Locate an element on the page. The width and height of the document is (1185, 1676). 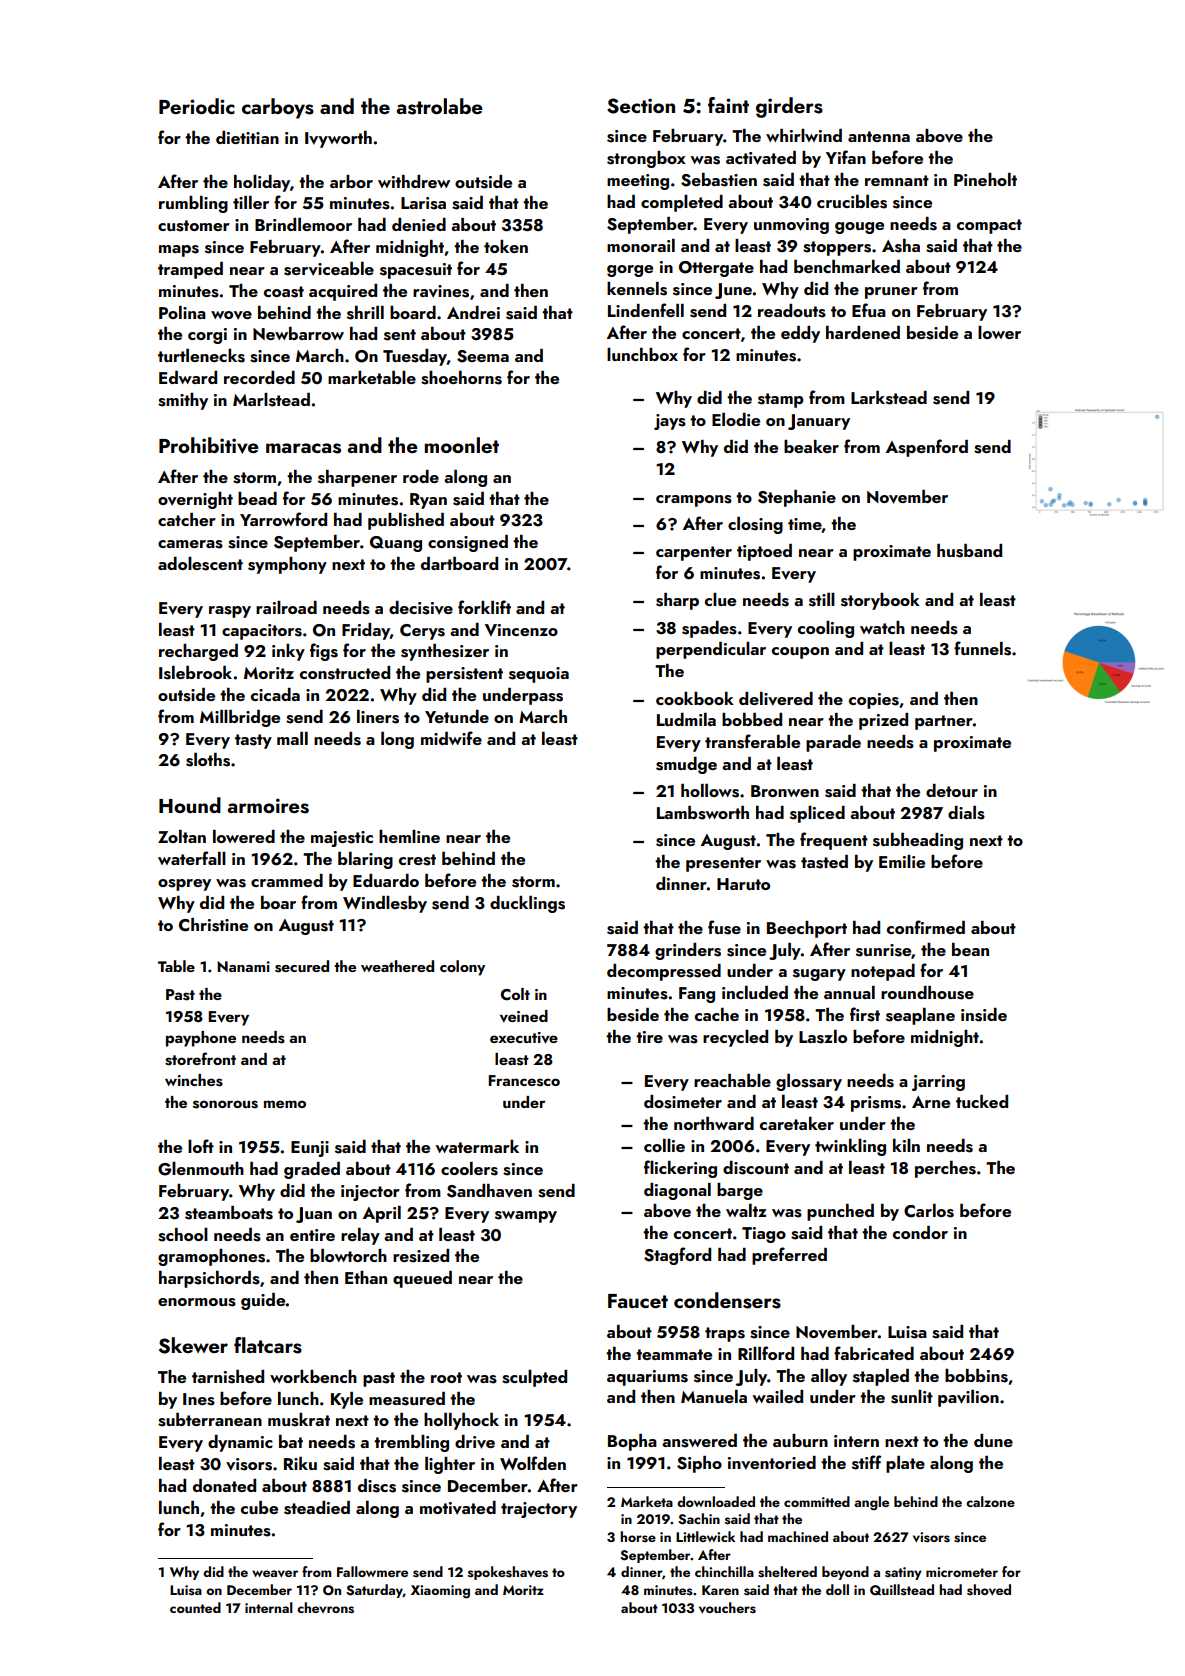
chevrons is located at coordinates (325, 1608).
